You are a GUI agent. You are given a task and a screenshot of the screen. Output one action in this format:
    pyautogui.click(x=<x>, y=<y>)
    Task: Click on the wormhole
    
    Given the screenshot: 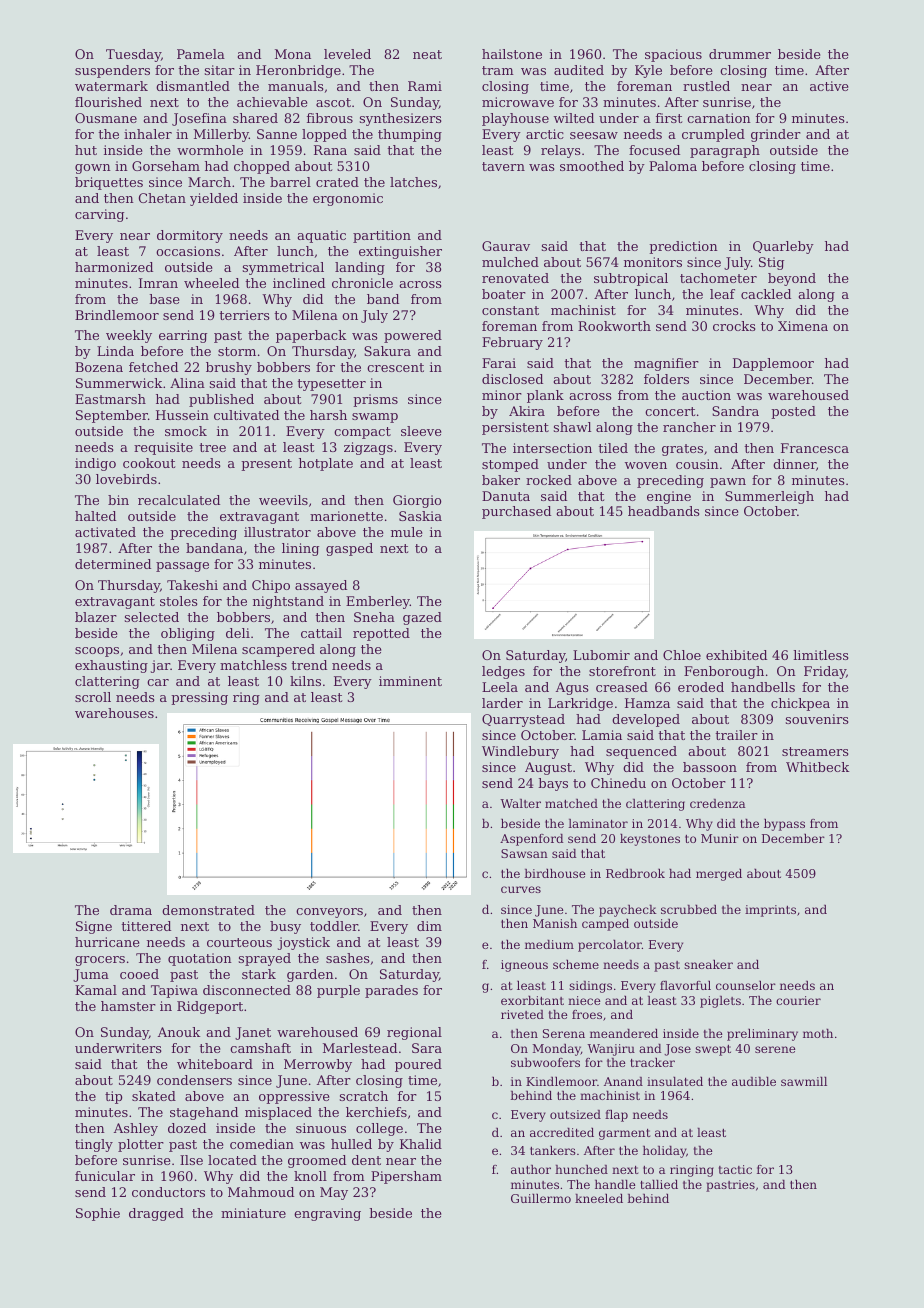 What is the action you would take?
    pyautogui.click(x=210, y=150)
